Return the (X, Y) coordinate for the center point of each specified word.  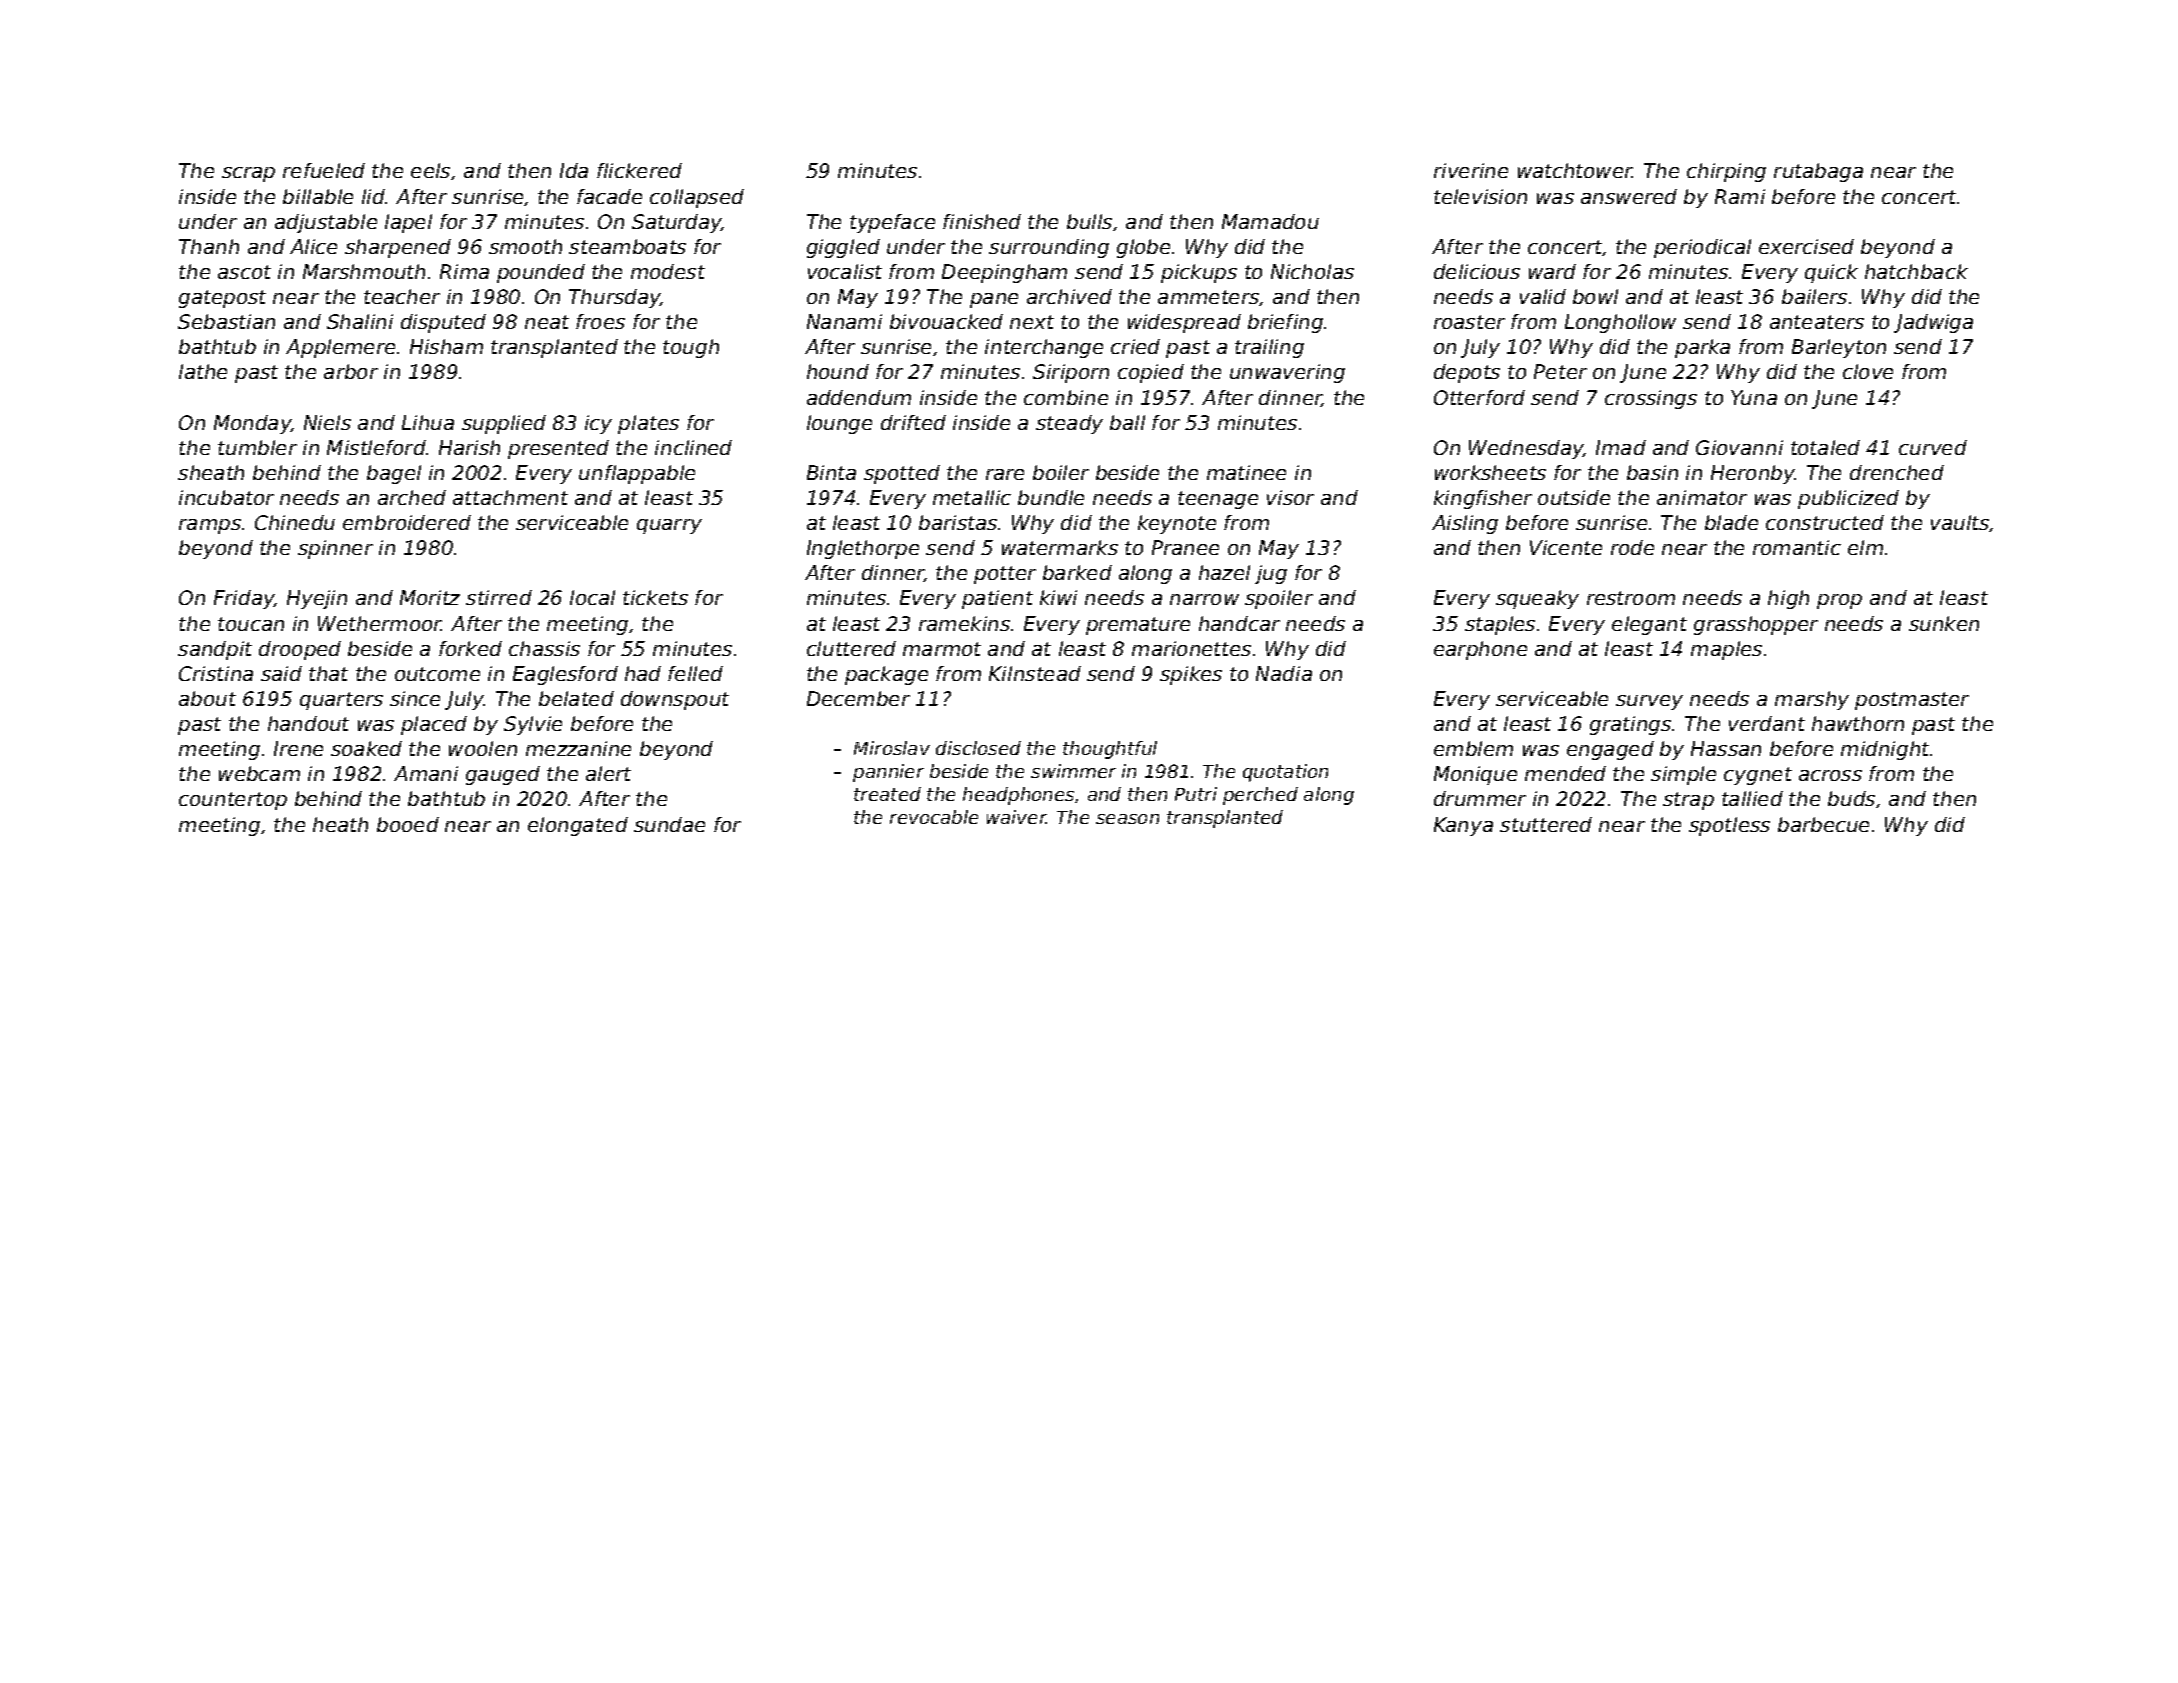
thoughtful (1110, 750)
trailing (1269, 348)
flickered (639, 170)
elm (1865, 547)
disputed (443, 323)
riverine (1471, 170)
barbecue (1823, 824)
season (1127, 819)
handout (308, 723)
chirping (1726, 172)
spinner (335, 549)
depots (1467, 373)
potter (1005, 575)
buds (1851, 798)
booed (408, 824)
